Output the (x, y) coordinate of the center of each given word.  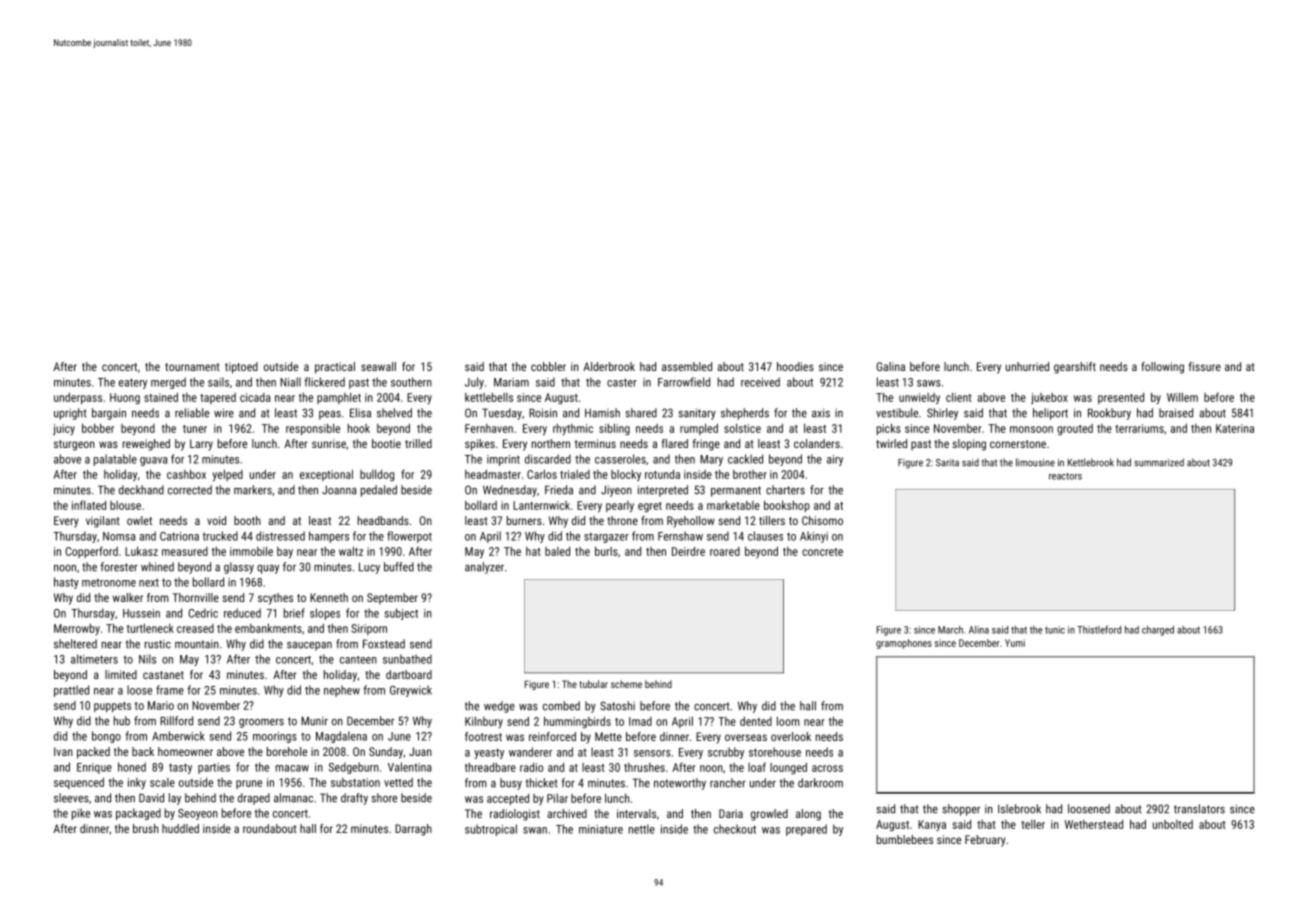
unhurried (1027, 366)
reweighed (146, 445)
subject (401, 614)
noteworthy (680, 784)
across (827, 768)
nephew (342, 691)
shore (384, 798)
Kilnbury (484, 722)
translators (1199, 809)
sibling (614, 429)
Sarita (947, 463)
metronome (109, 582)
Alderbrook (609, 366)
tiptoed (241, 368)
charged (1158, 631)
